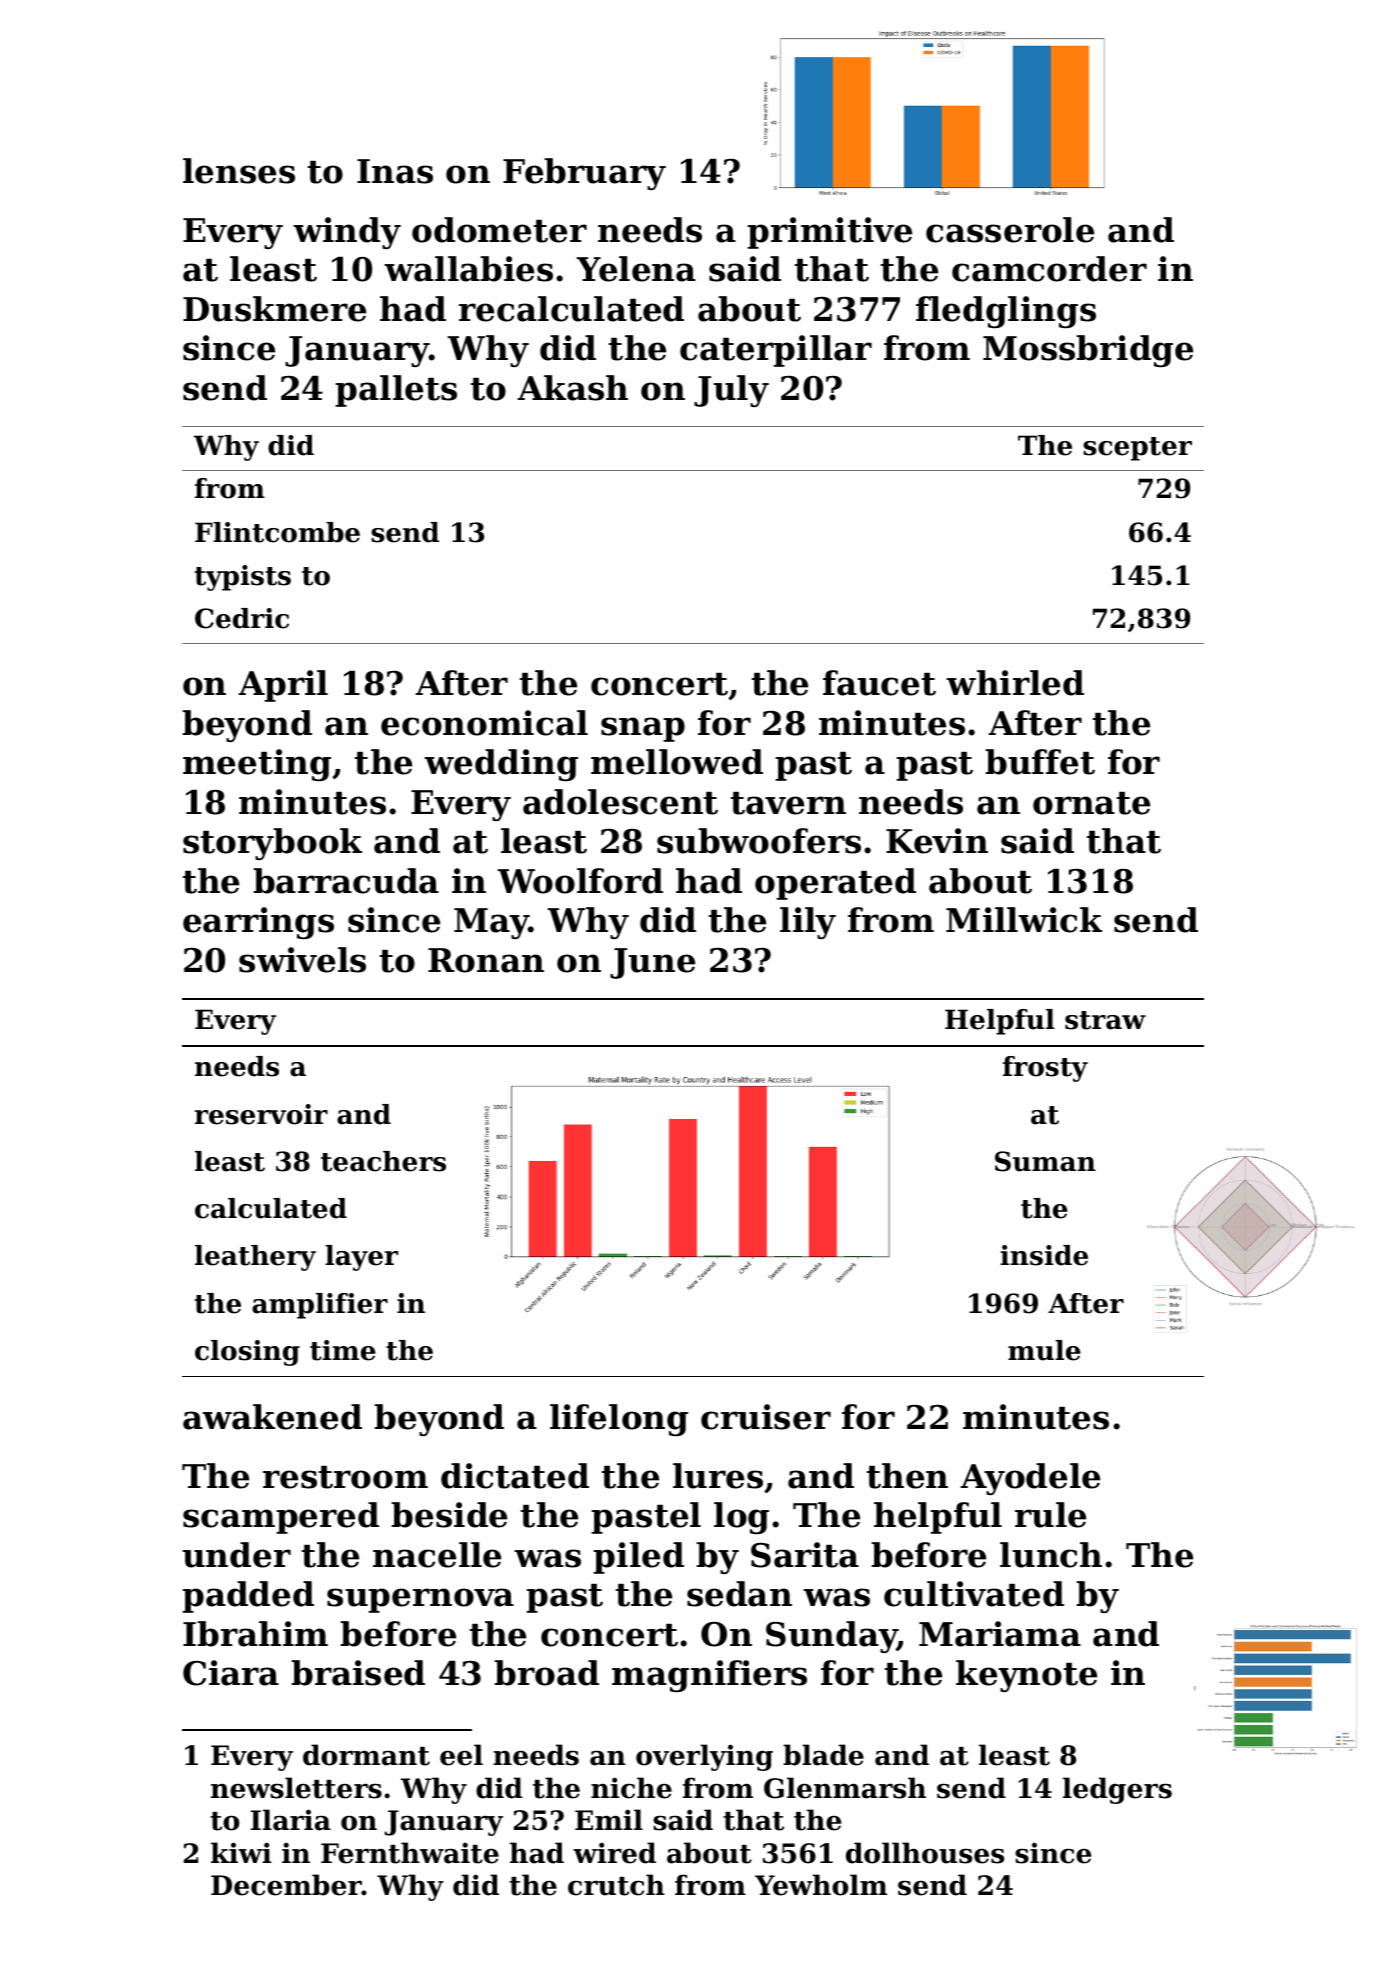 This screenshot has width=1386, height=1969. What do you see at coordinates (1091, 803) in the screenshot?
I see `ornate` at bounding box center [1091, 803].
